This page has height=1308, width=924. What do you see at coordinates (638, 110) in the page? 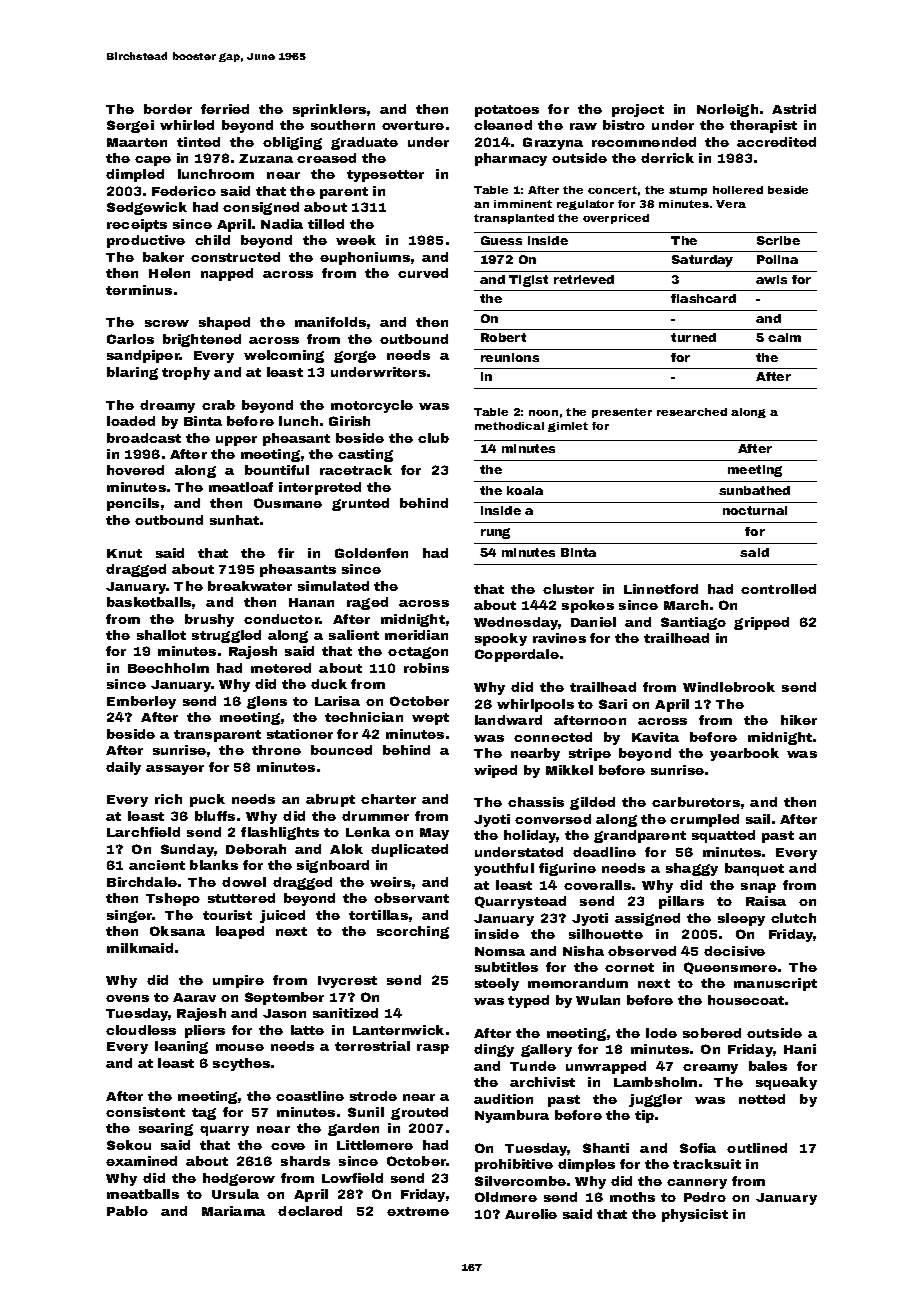
I see `project` at bounding box center [638, 110].
